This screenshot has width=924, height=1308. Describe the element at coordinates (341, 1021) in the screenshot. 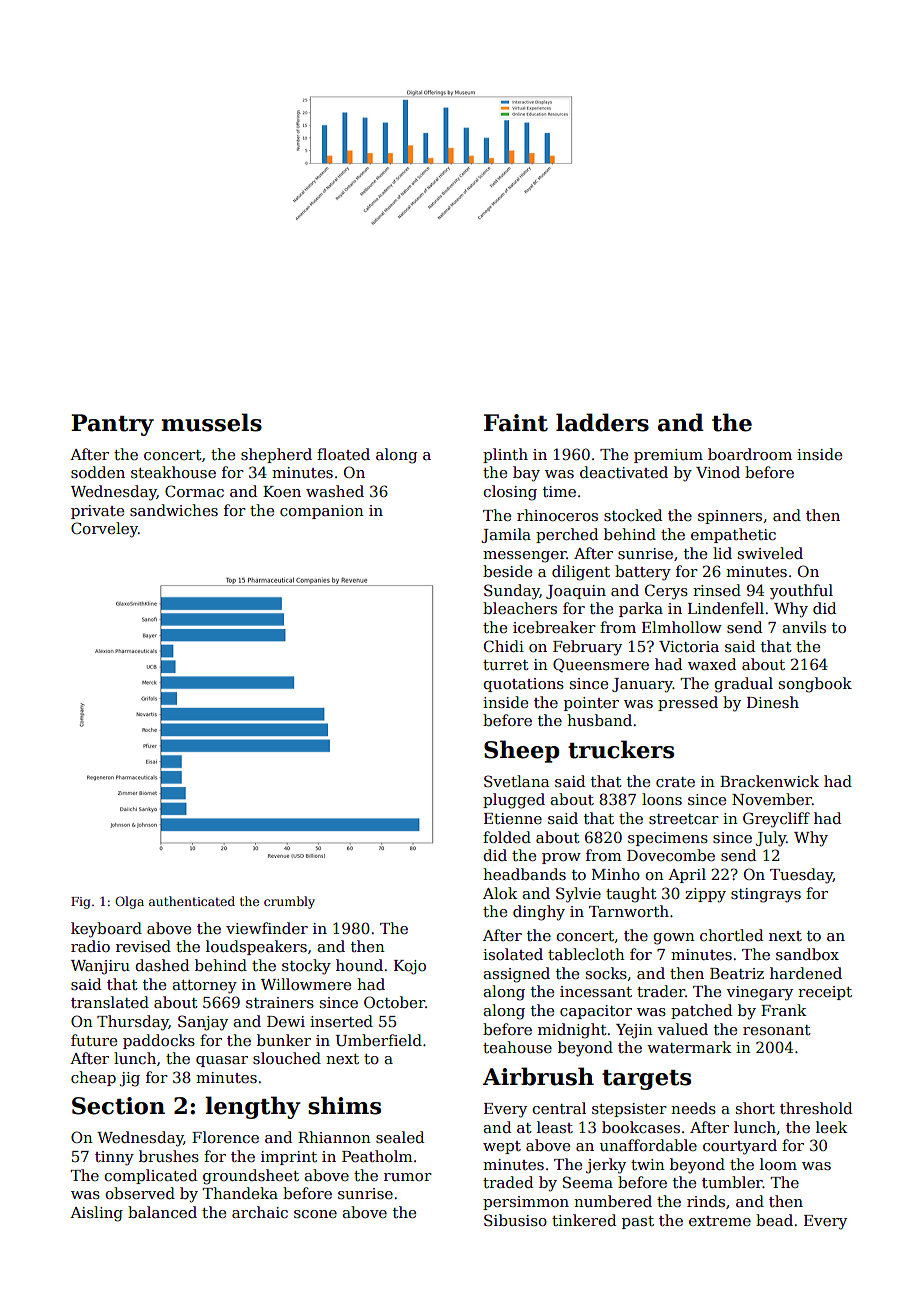

I see `inserted` at that location.
